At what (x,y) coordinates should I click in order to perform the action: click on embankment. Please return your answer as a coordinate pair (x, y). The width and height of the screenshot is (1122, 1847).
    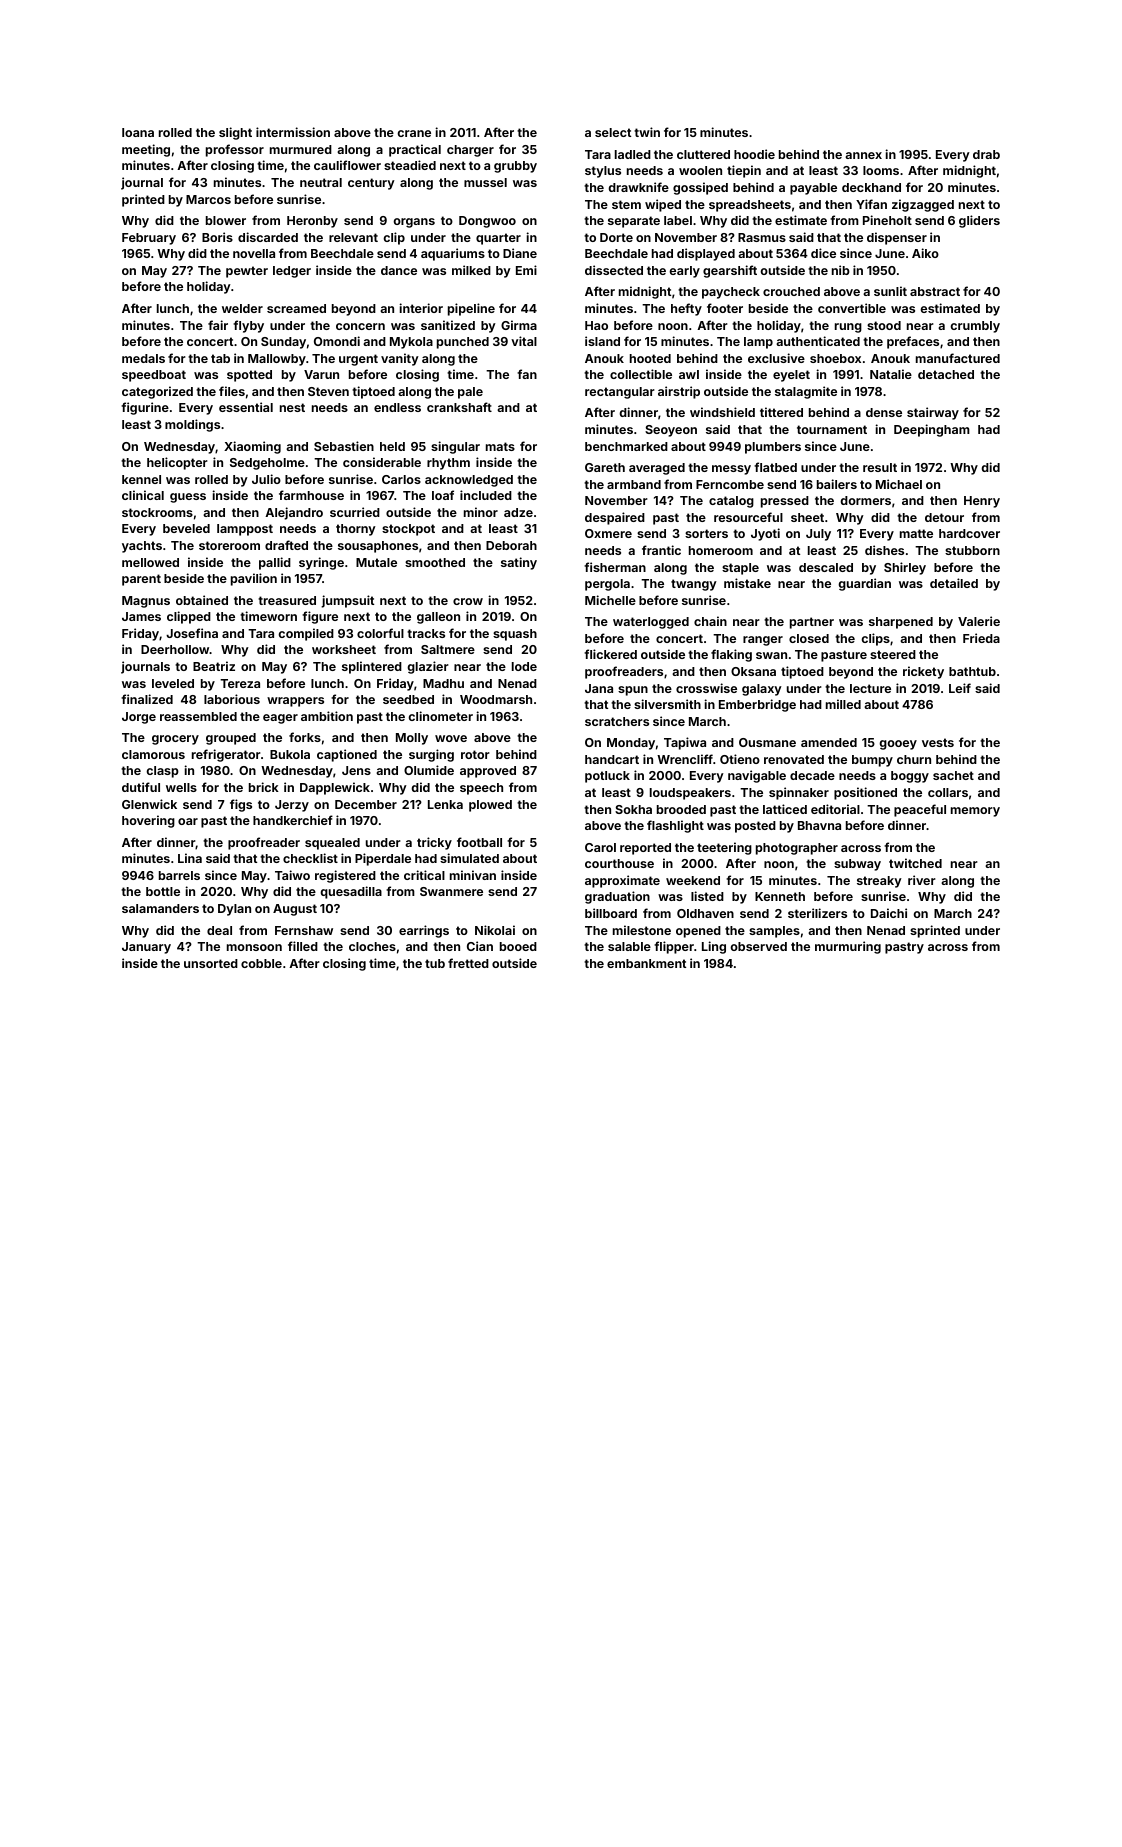
    Looking at the image, I should click on (646, 963).
